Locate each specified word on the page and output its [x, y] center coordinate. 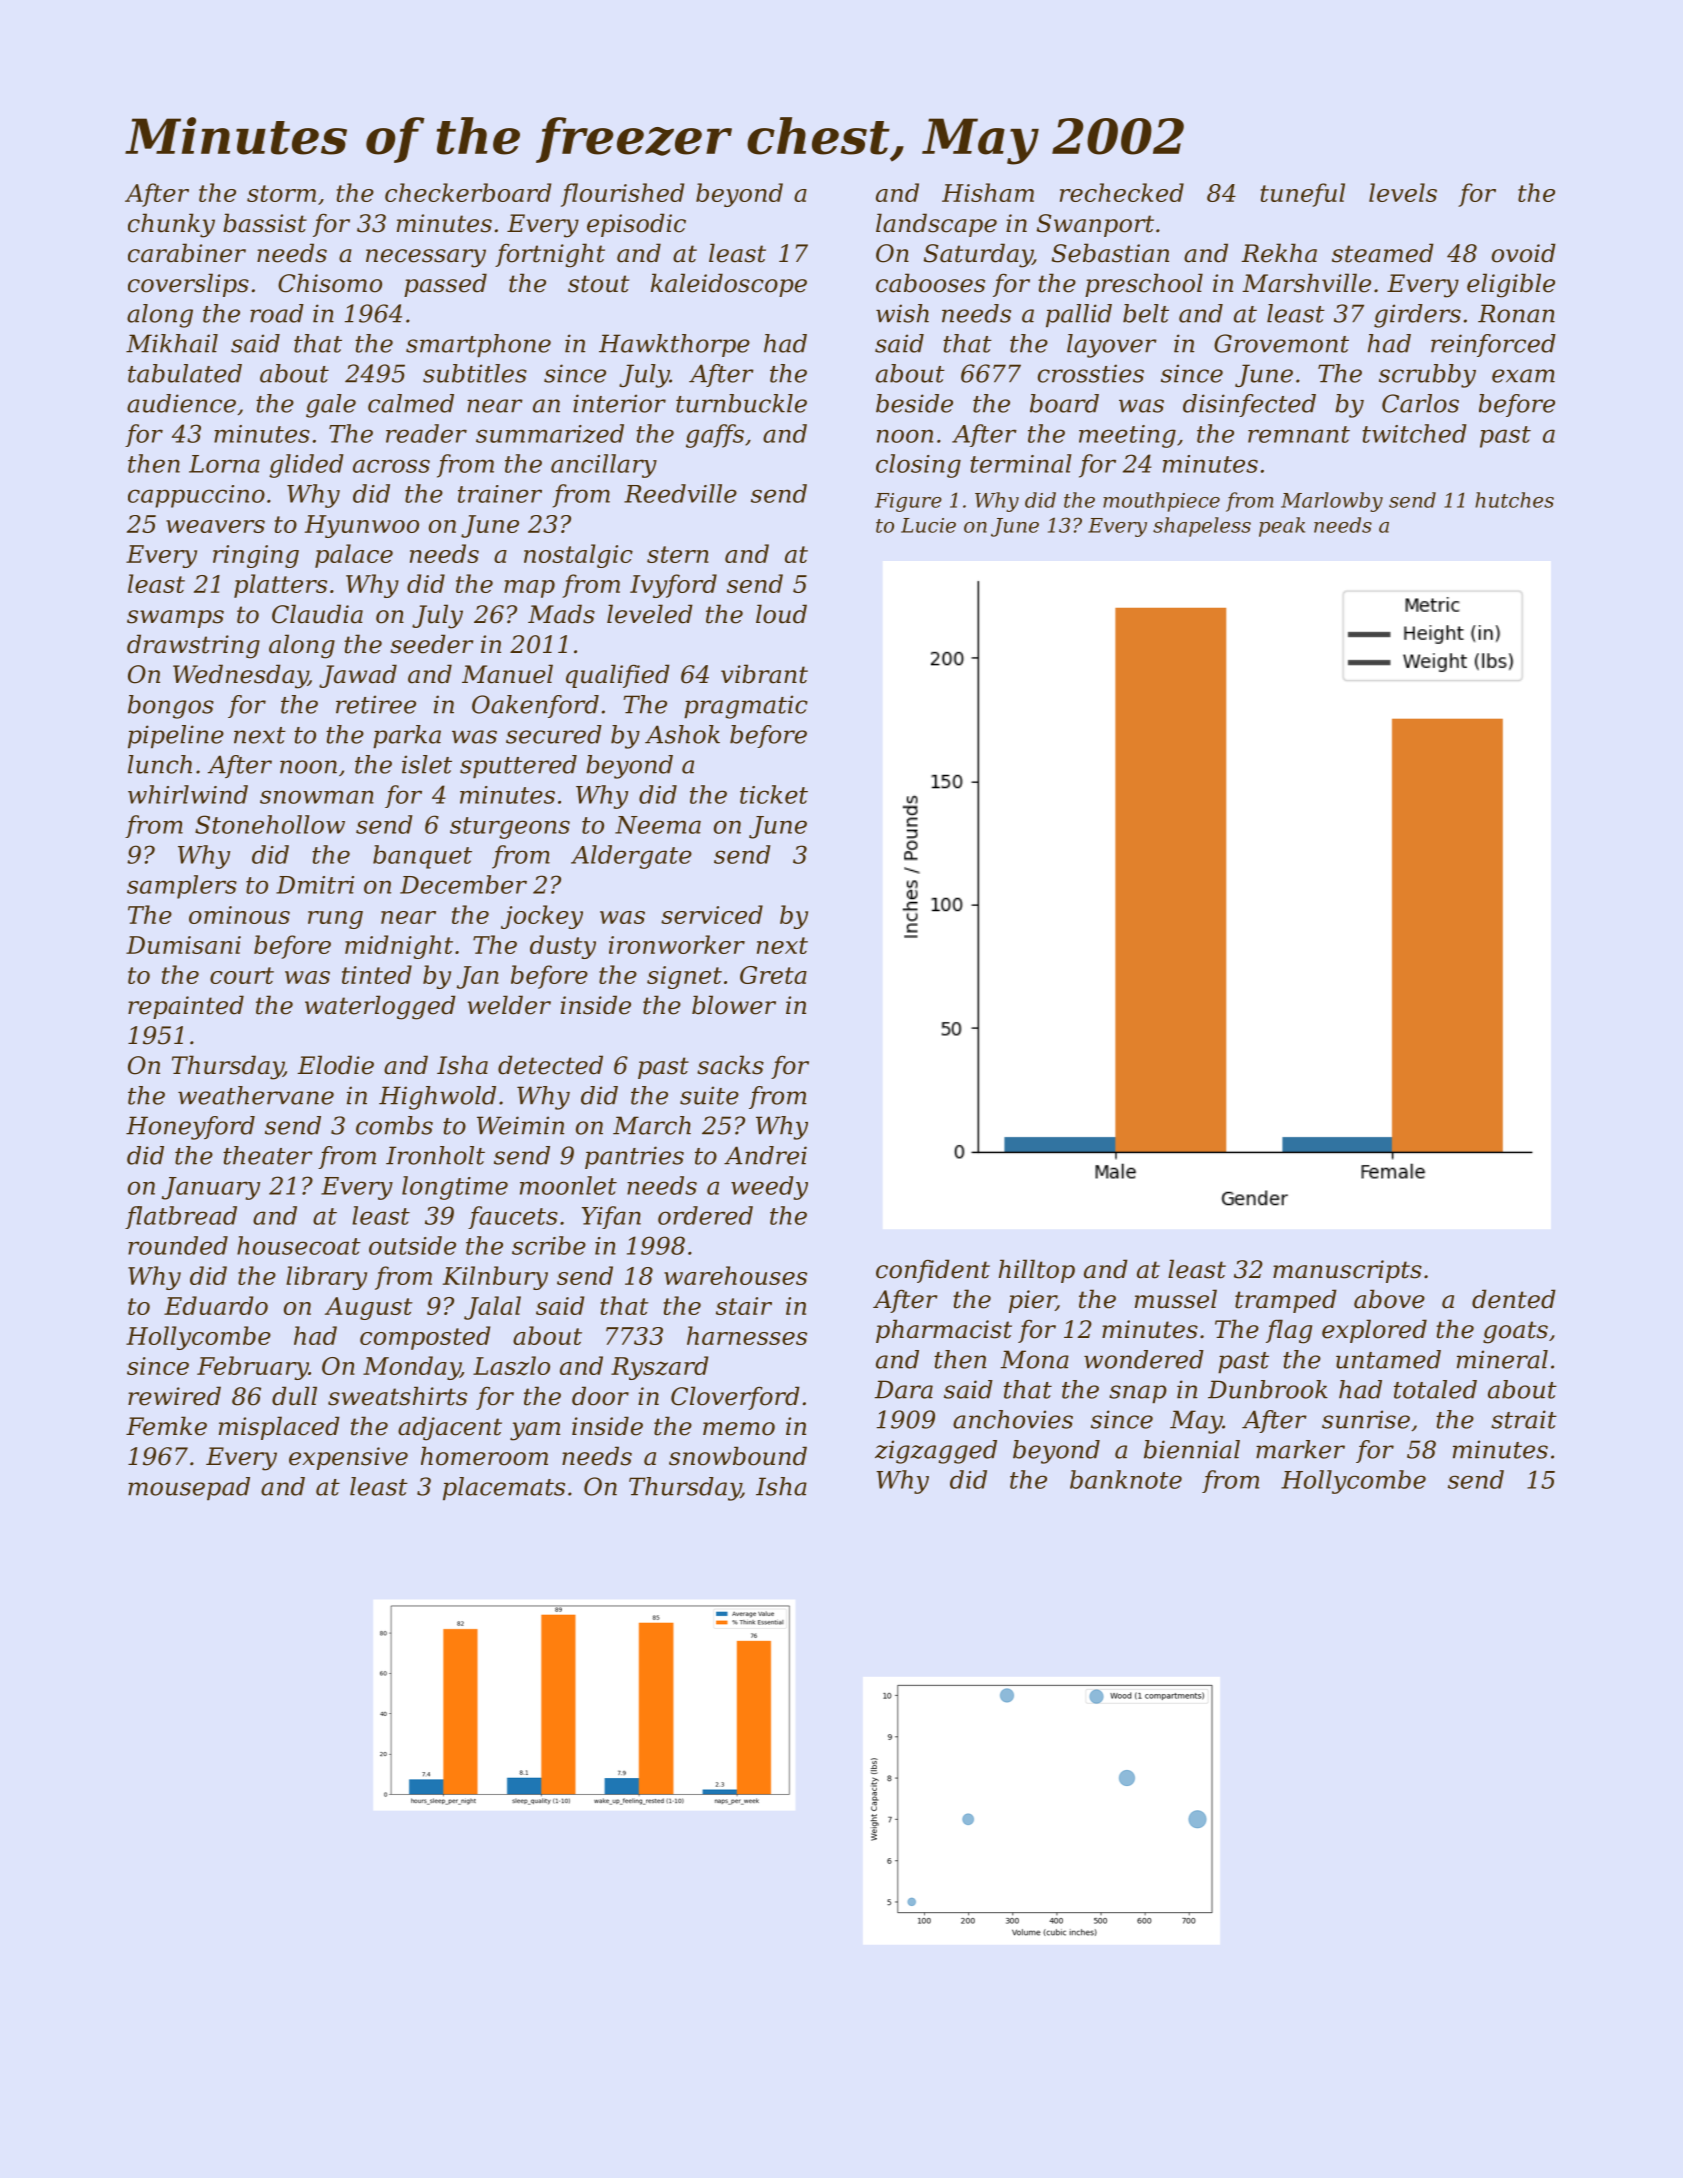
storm [281, 193]
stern [678, 554]
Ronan [1516, 313]
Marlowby [1332, 502]
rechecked [1122, 192]
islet [427, 764]
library [326, 1278]
